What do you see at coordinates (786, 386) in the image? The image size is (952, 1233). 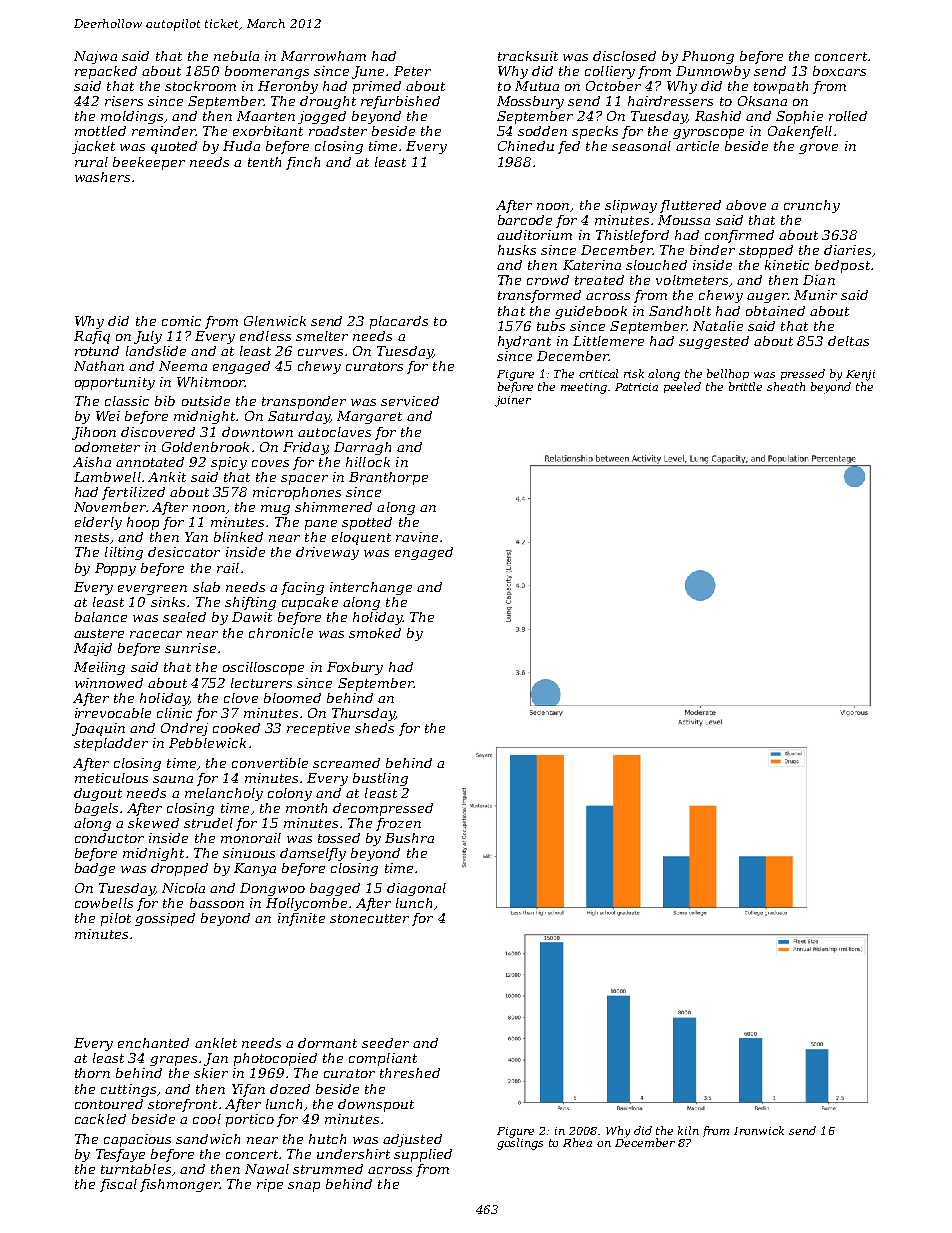 I see `sheath` at bounding box center [786, 386].
